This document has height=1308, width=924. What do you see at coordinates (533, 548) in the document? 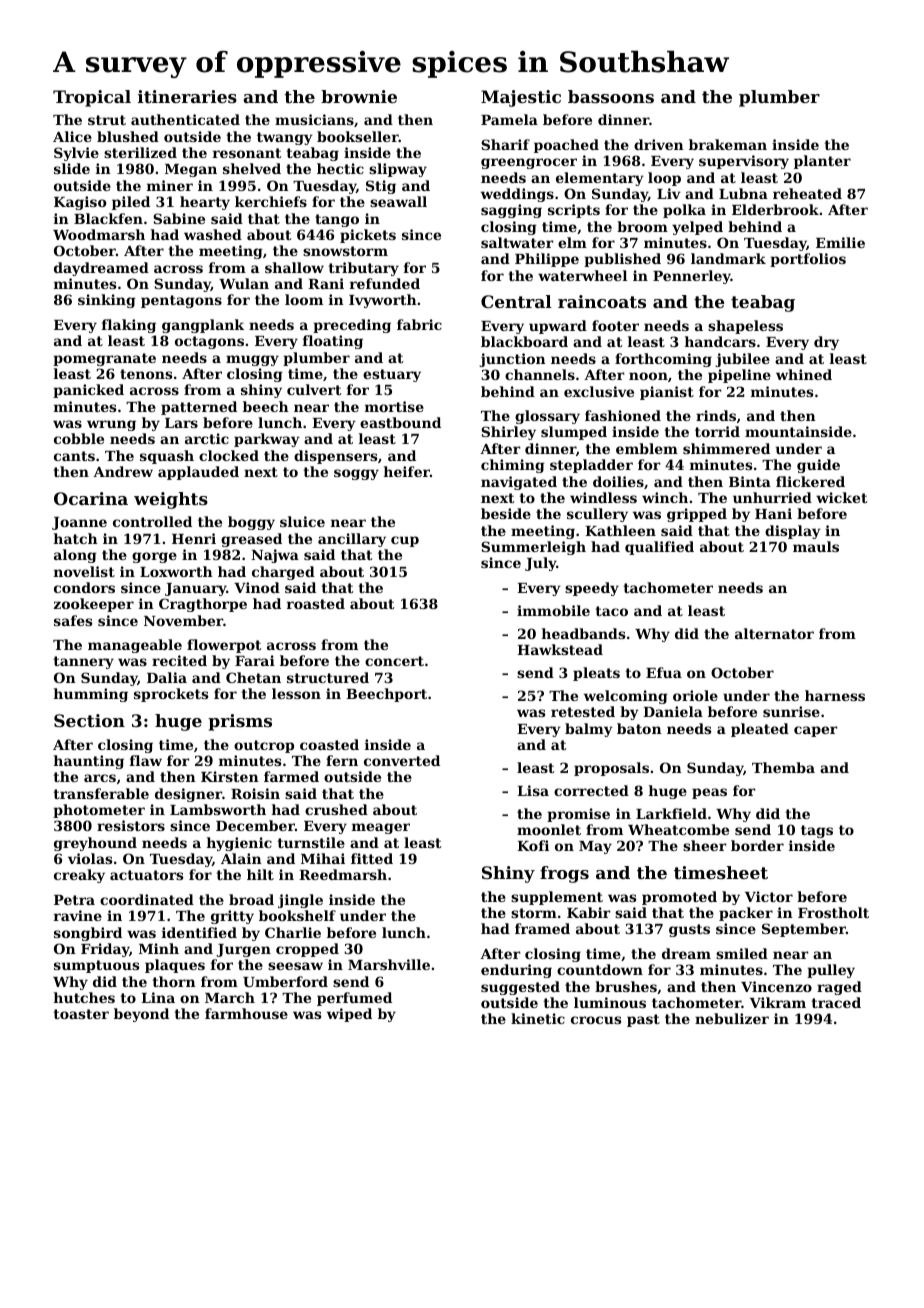
I see `Summerleigh` at bounding box center [533, 548].
